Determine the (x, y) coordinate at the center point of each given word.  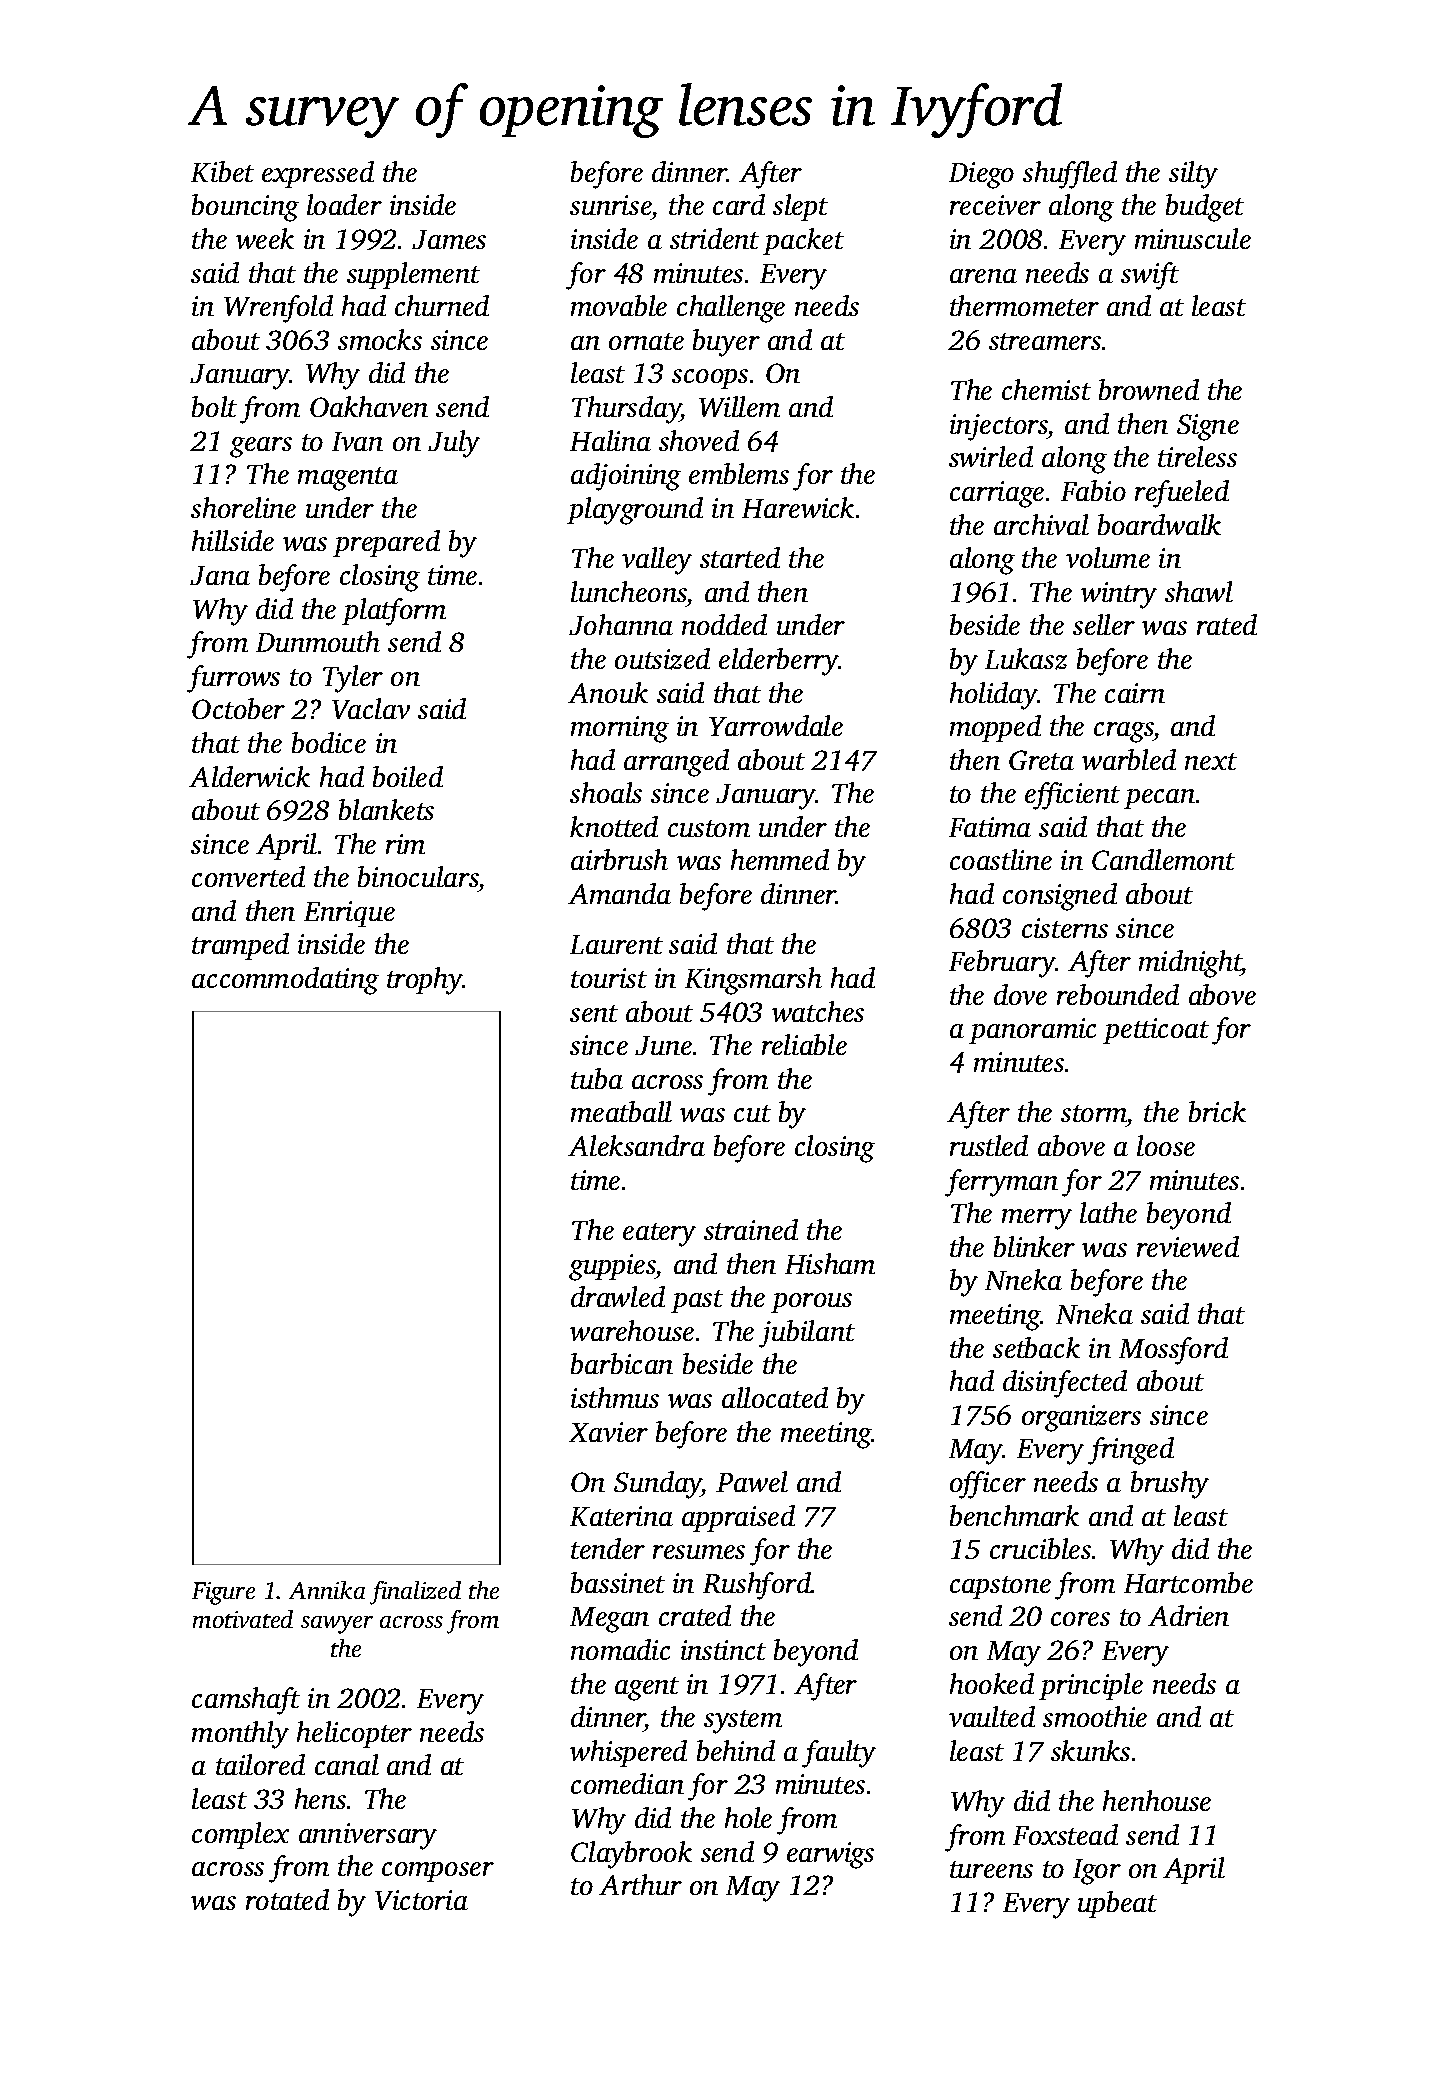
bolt (214, 406)
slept (800, 207)
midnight (1190, 964)
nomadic (620, 1649)
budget (1205, 208)
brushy (1170, 1485)
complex (240, 1835)
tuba (597, 1078)
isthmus (615, 1397)
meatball (621, 1111)
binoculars (418, 876)
